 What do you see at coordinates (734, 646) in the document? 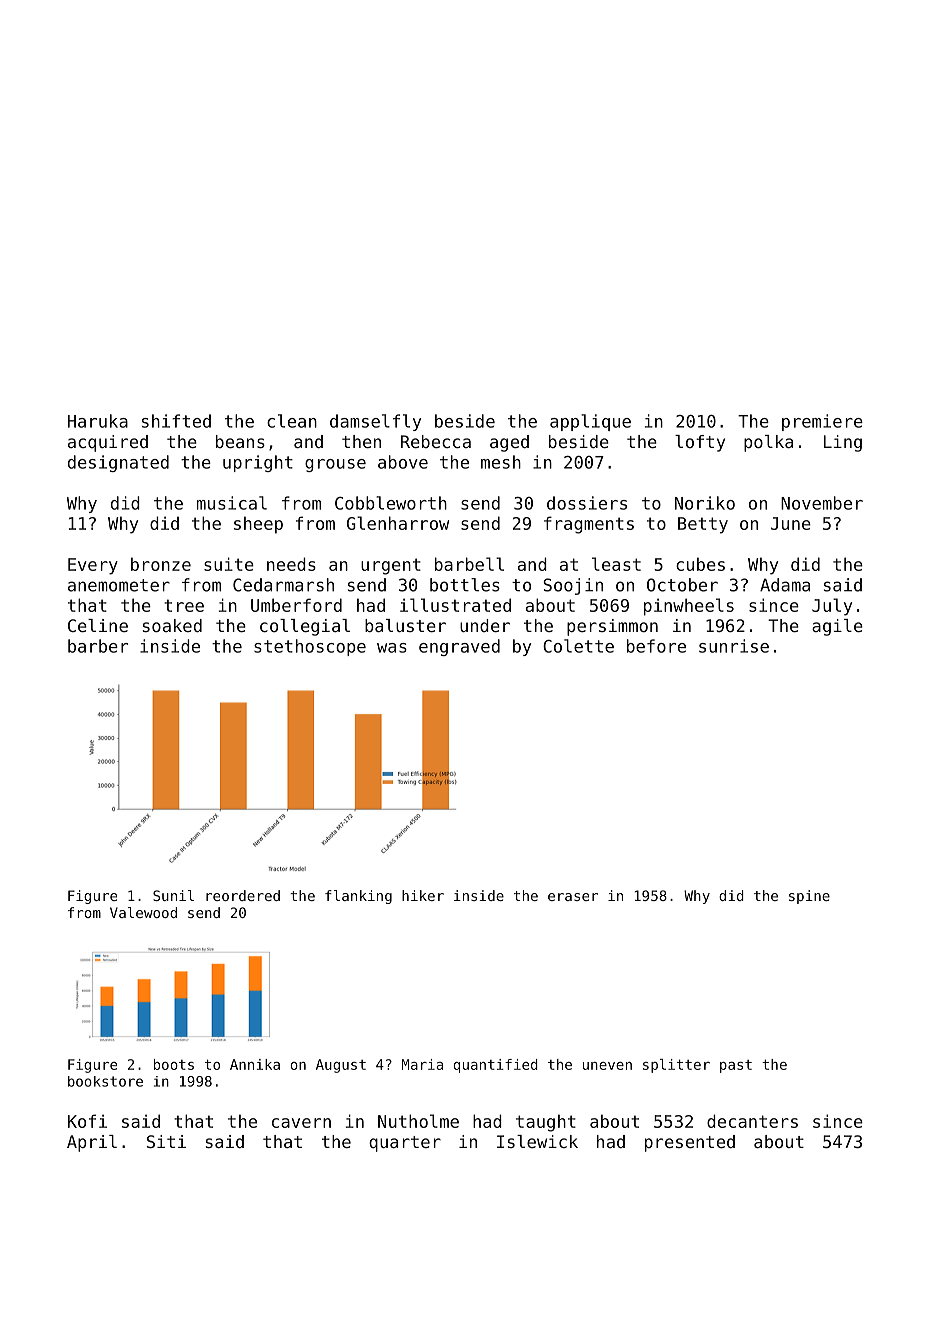
I see `sunrise` at bounding box center [734, 646].
